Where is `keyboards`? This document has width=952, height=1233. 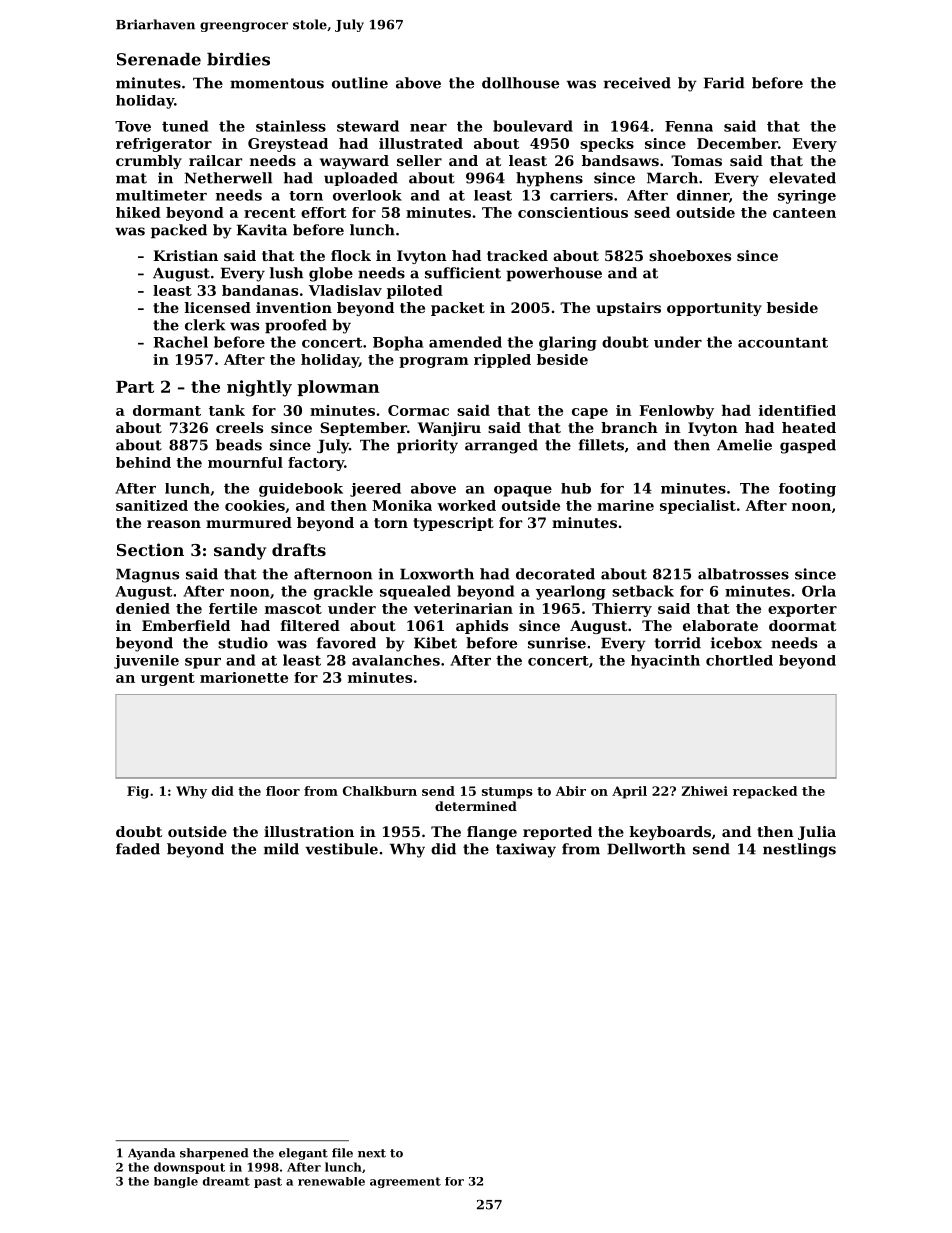 keyboards is located at coordinates (670, 833).
